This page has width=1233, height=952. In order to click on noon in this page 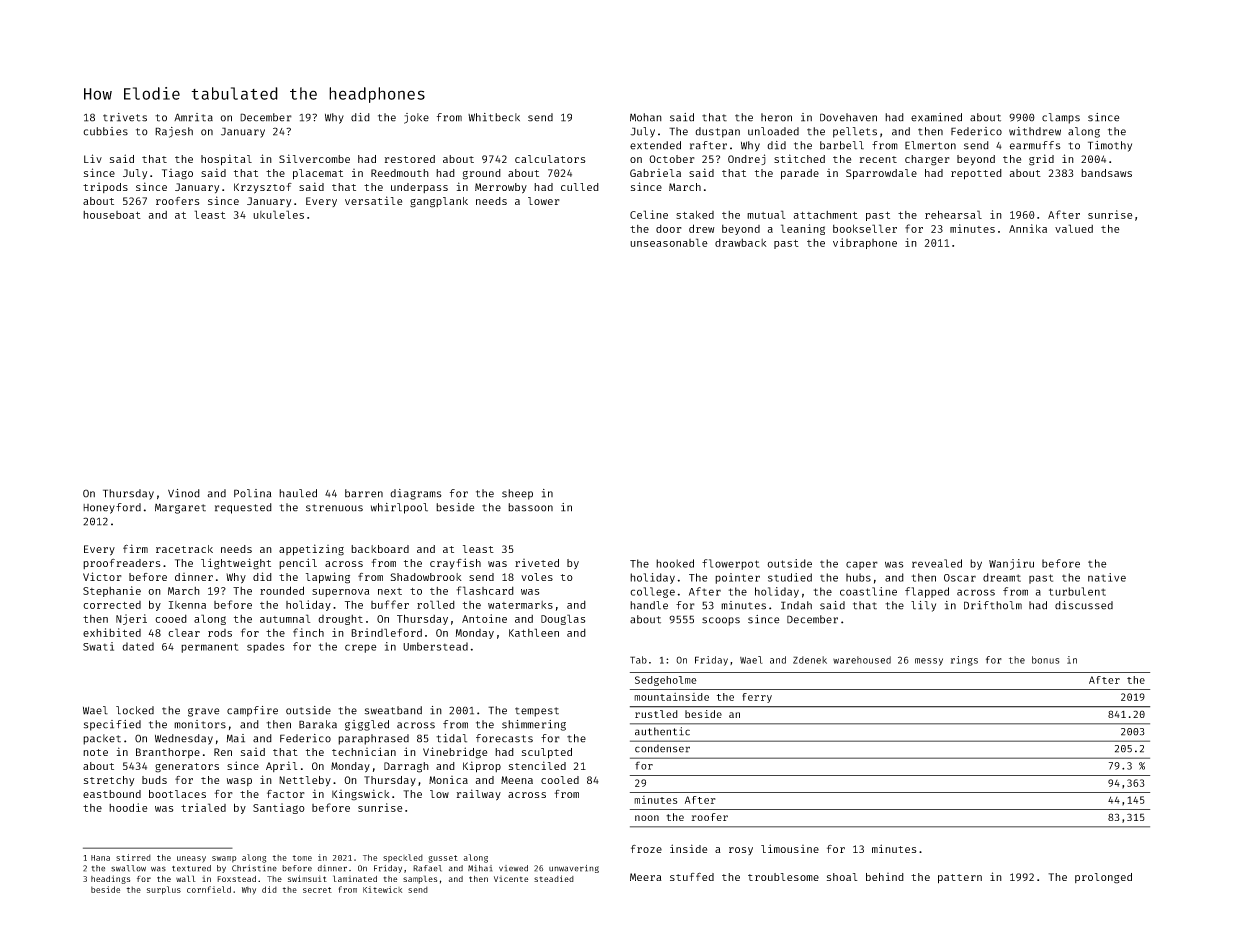, I will do `click(647, 818)`.
